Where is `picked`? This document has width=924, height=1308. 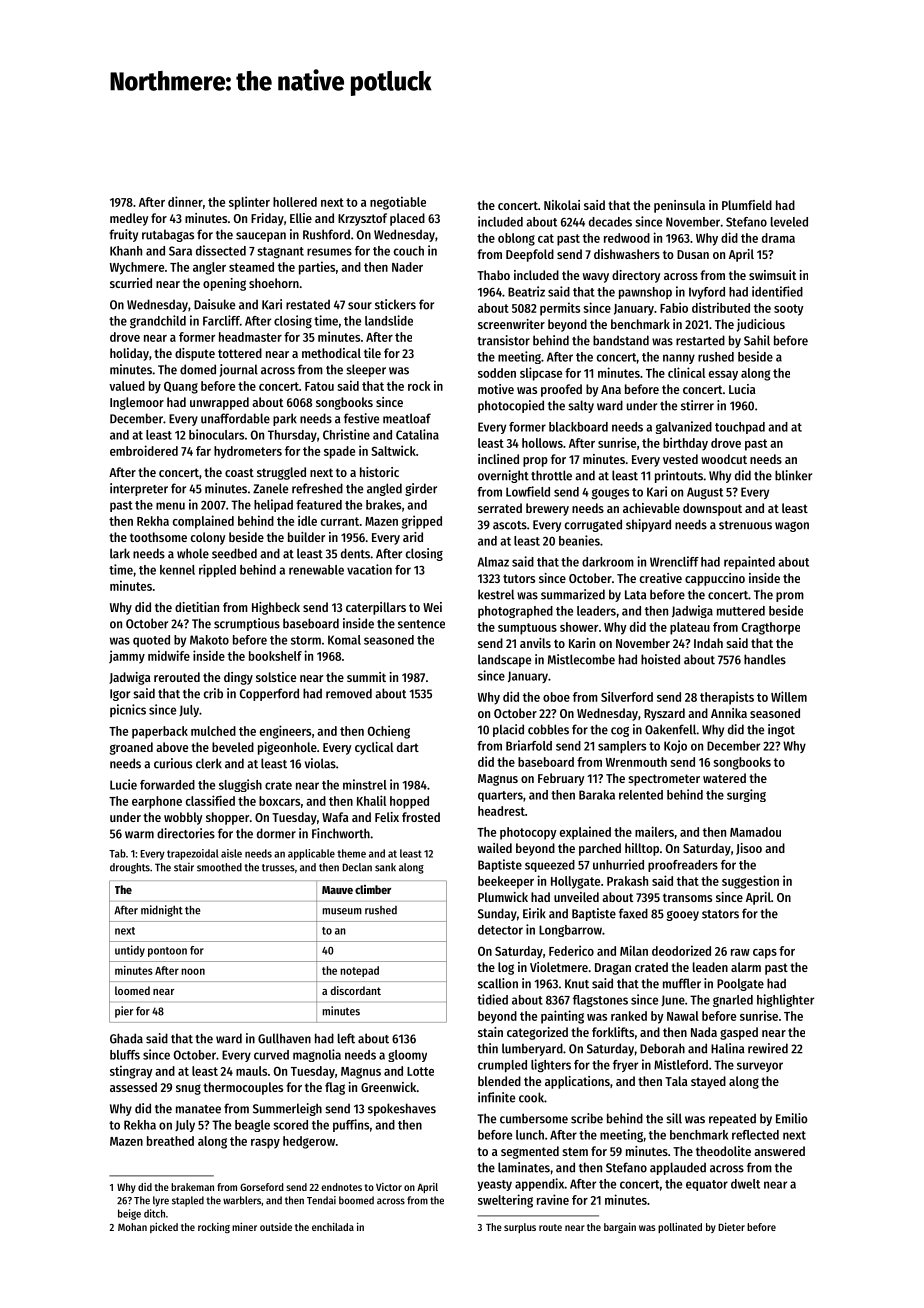 picked is located at coordinates (164, 1228).
